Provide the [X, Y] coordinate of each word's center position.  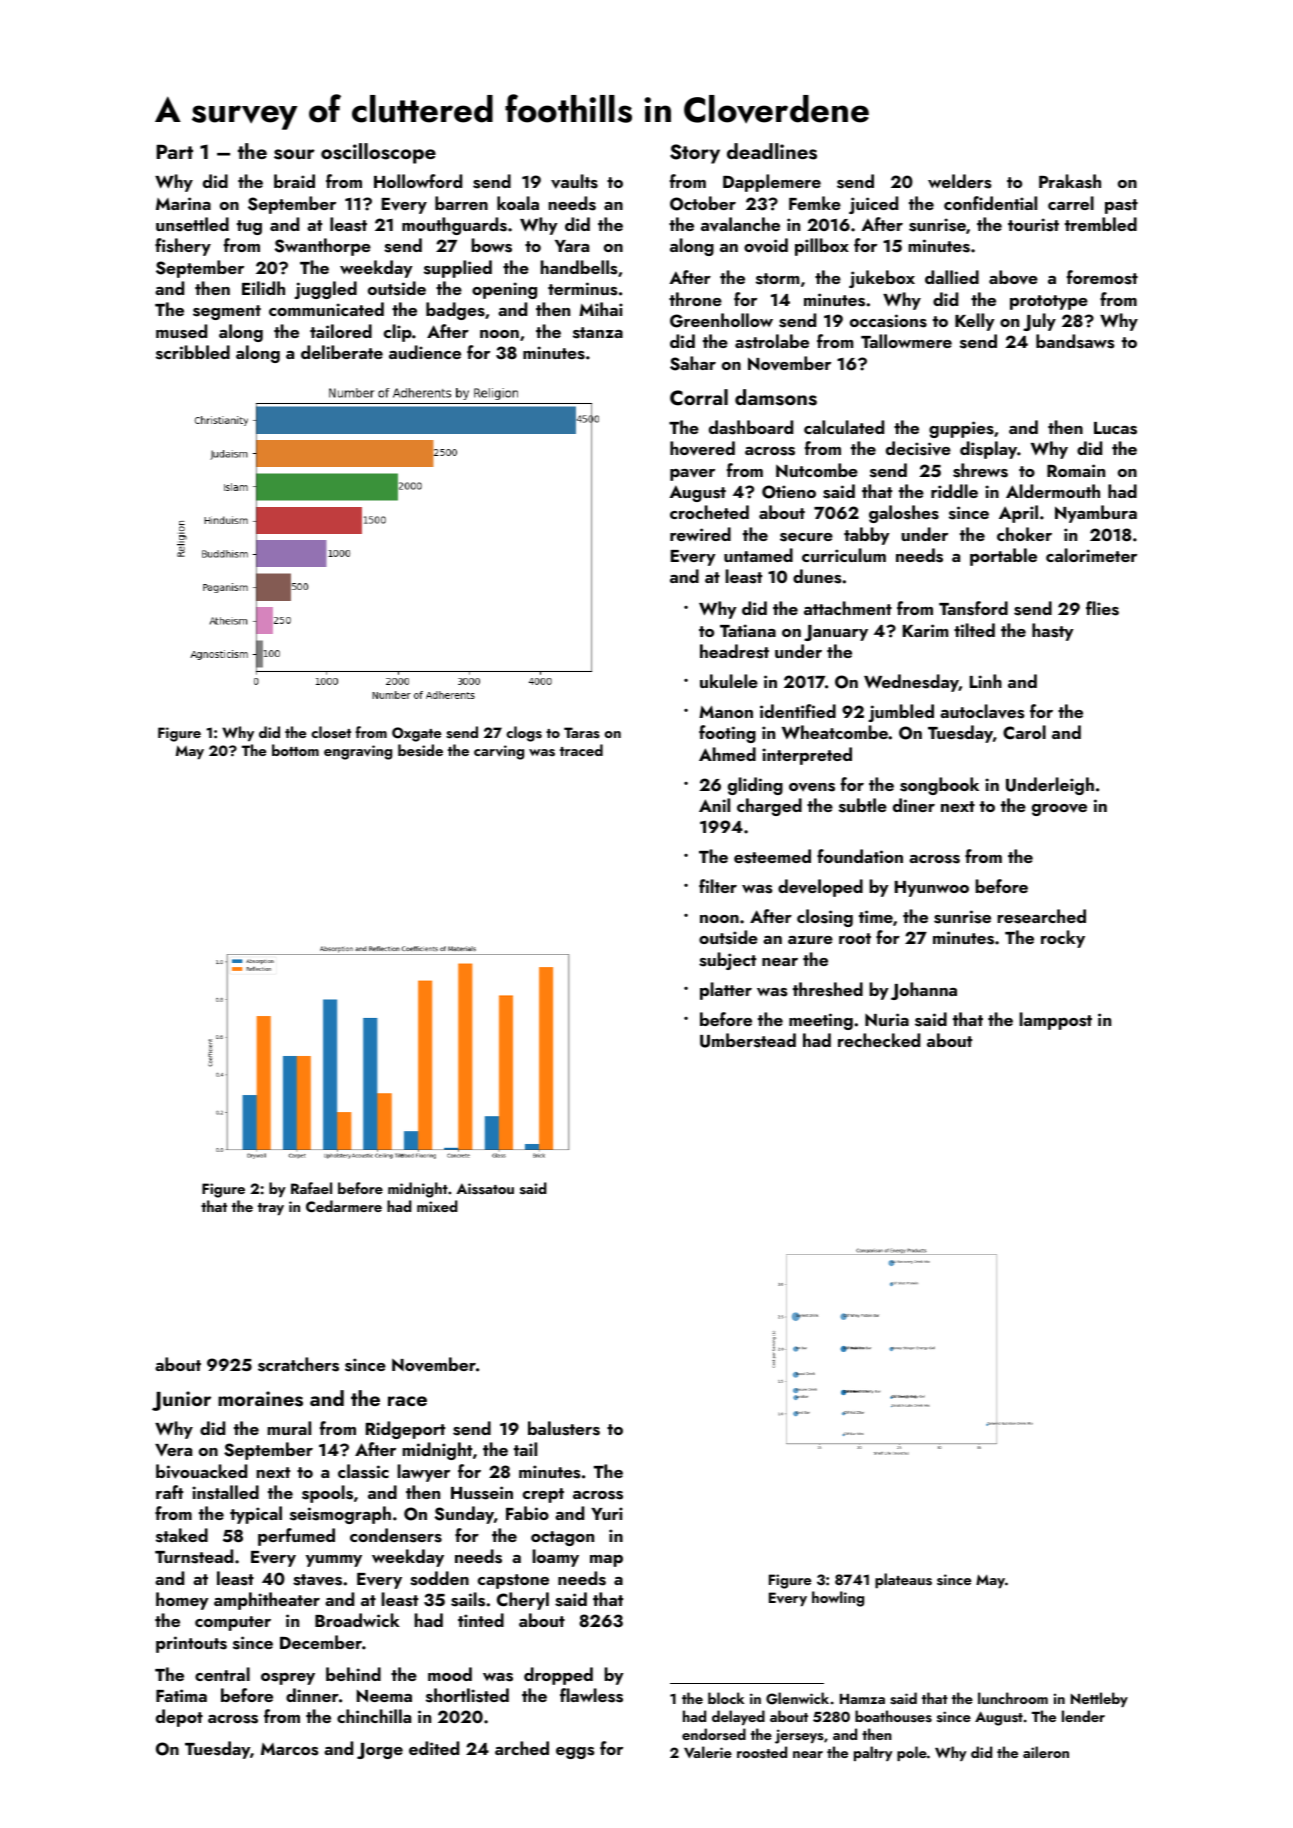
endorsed [714, 1734]
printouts [191, 1644]
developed [820, 888]
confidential [990, 203]
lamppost [1056, 1021]
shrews [980, 470]
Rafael [311, 1188]
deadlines [772, 151]
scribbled [193, 352]
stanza [598, 333]
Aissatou [485, 1189]
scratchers [298, 1364]
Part [175, 151]
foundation [860, 856]
